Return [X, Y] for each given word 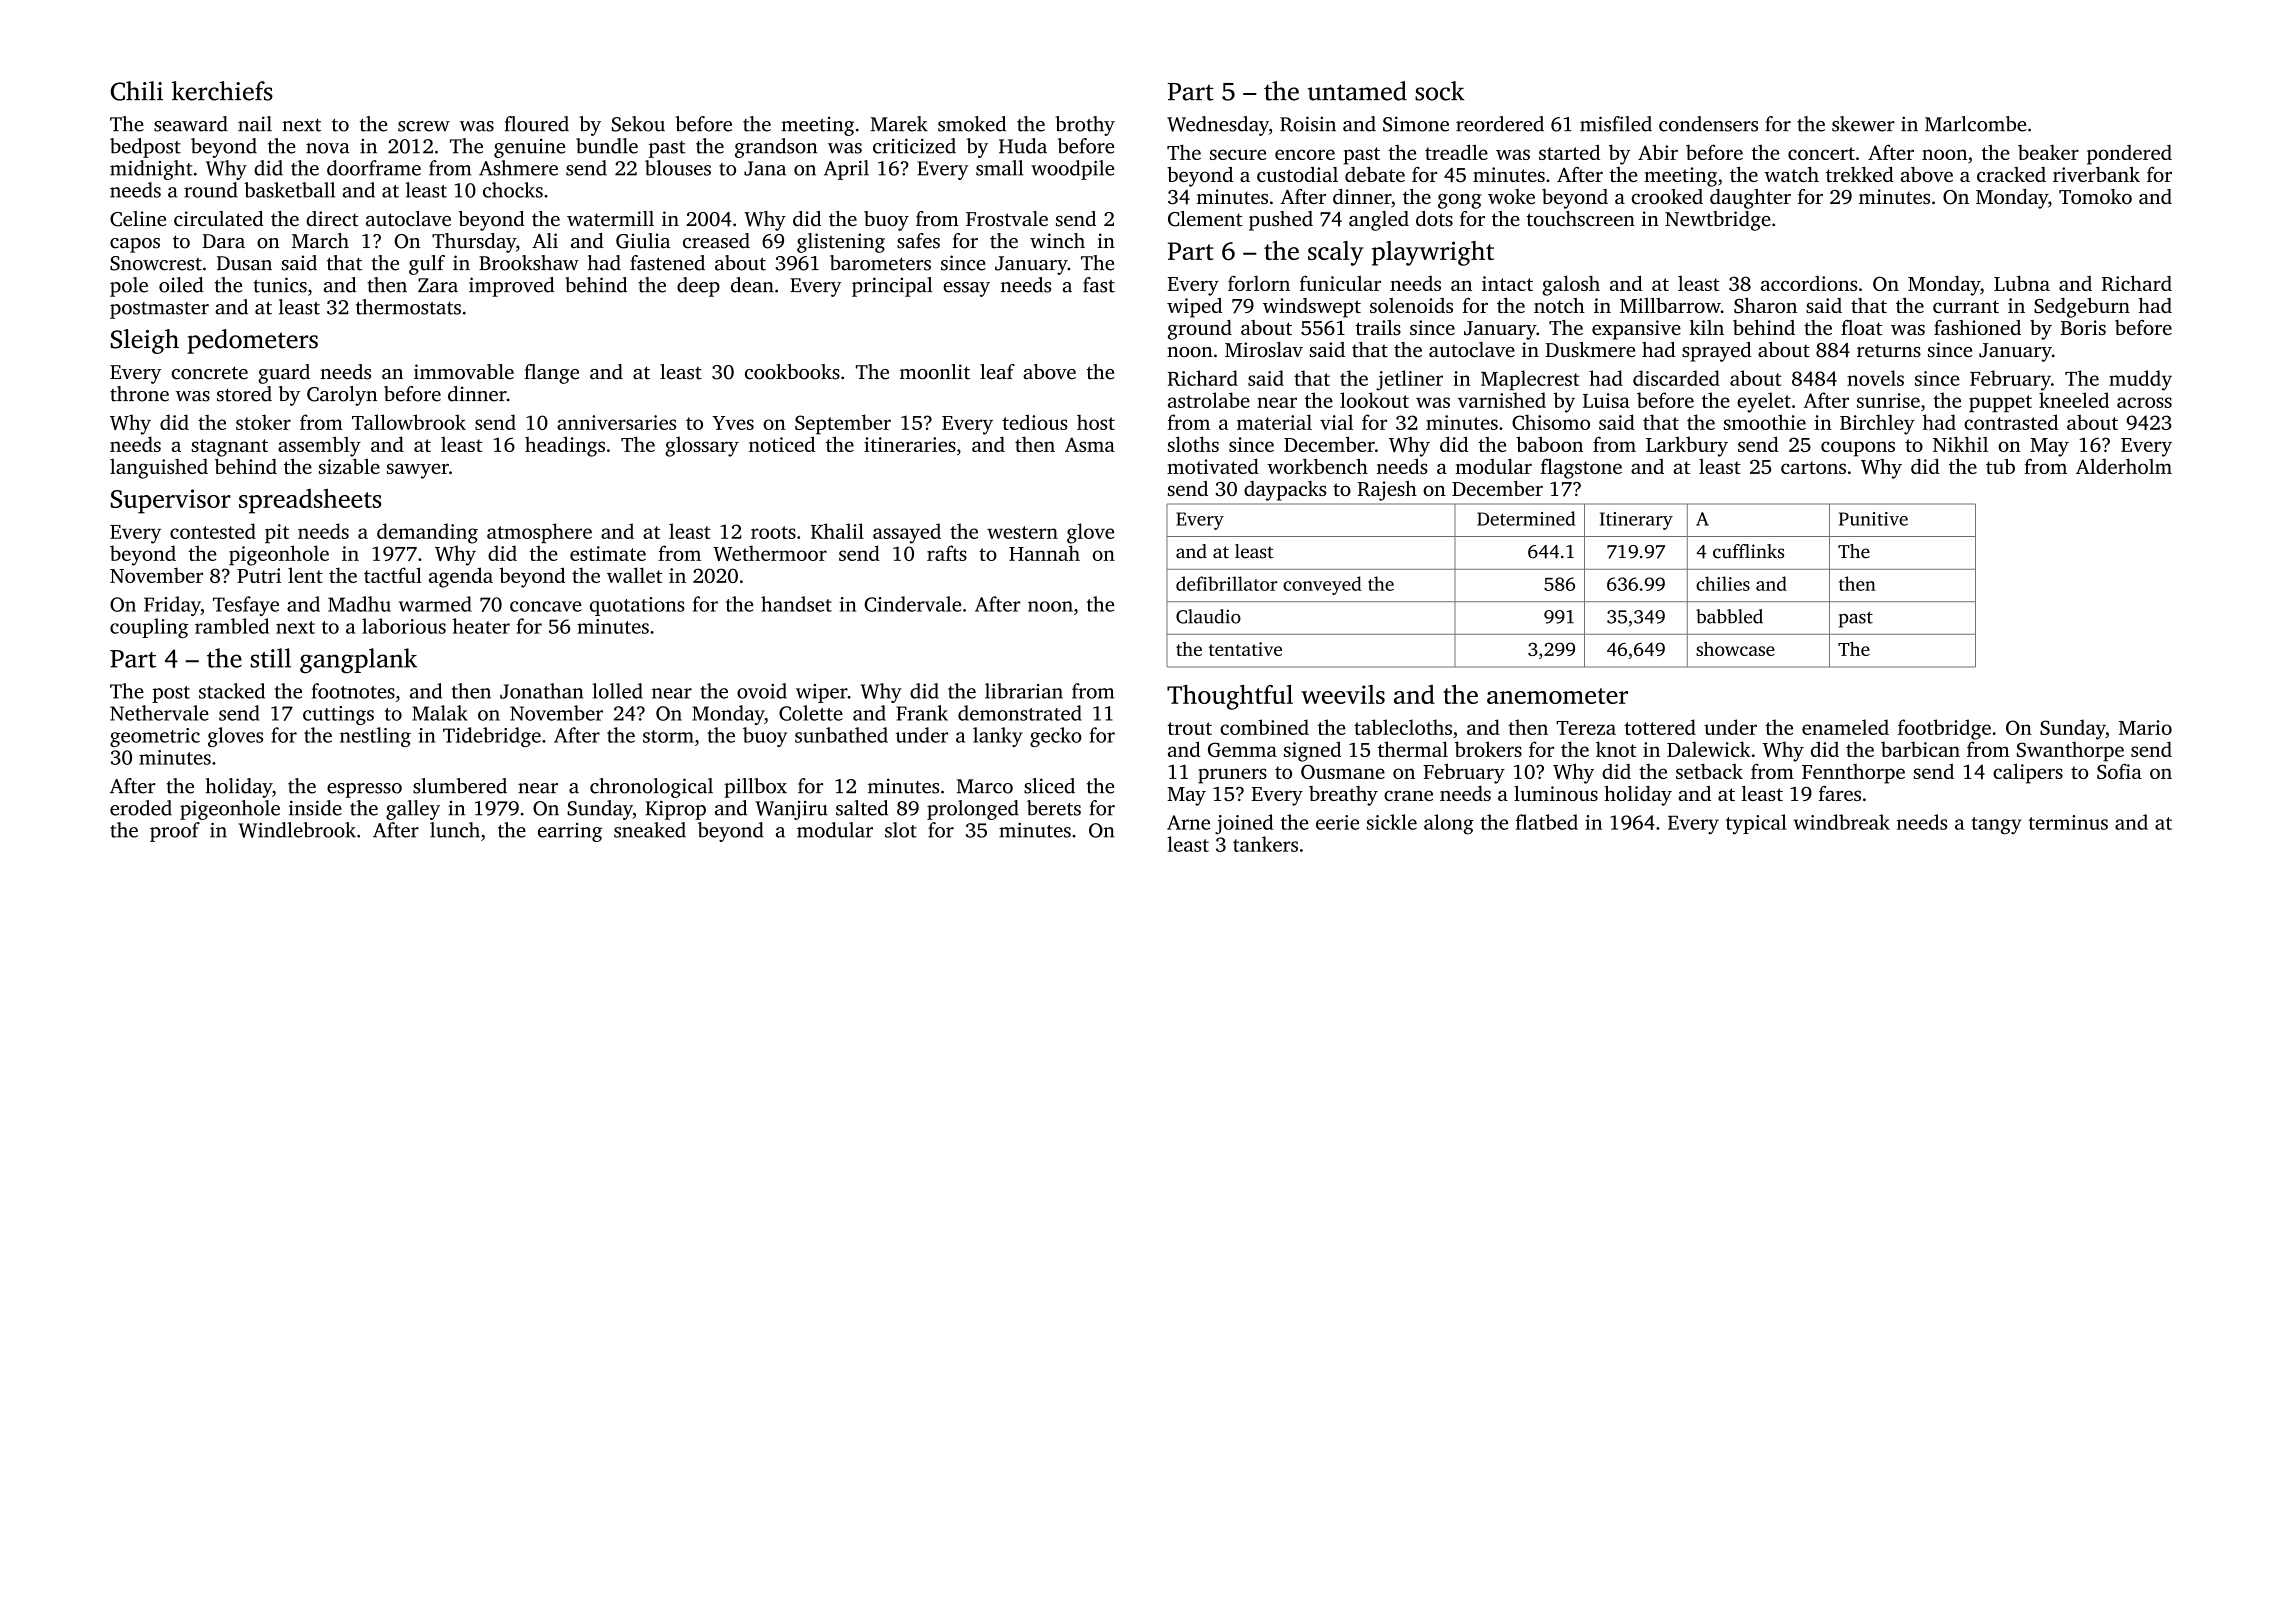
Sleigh [145, 341]
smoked [972, 124]
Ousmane [1343, 771]
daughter [1750, 199]
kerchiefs [222, 91]
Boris [2083, 327]
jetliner [1409, 380]
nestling [375, 737]
